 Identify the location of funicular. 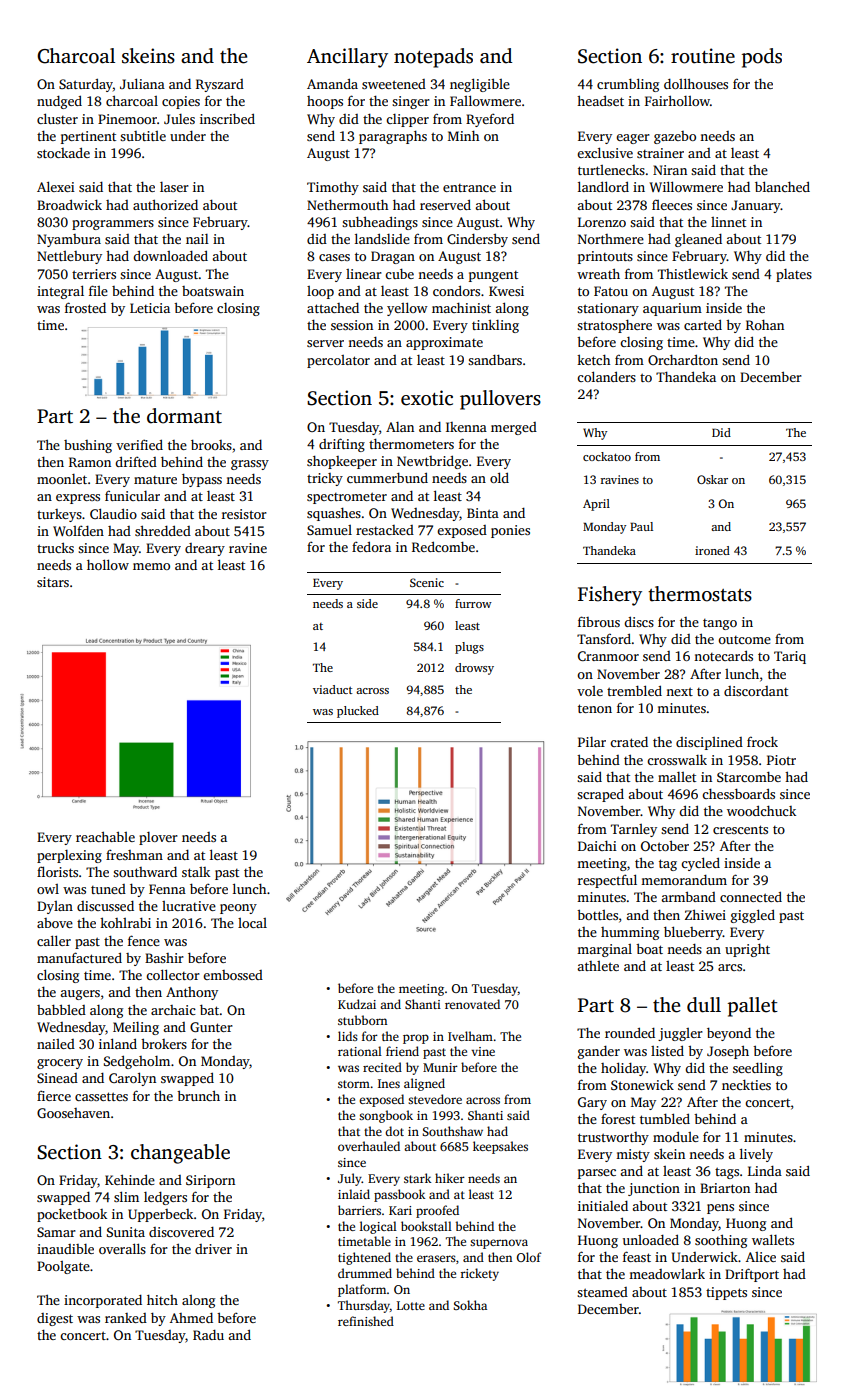
(132, 495).
